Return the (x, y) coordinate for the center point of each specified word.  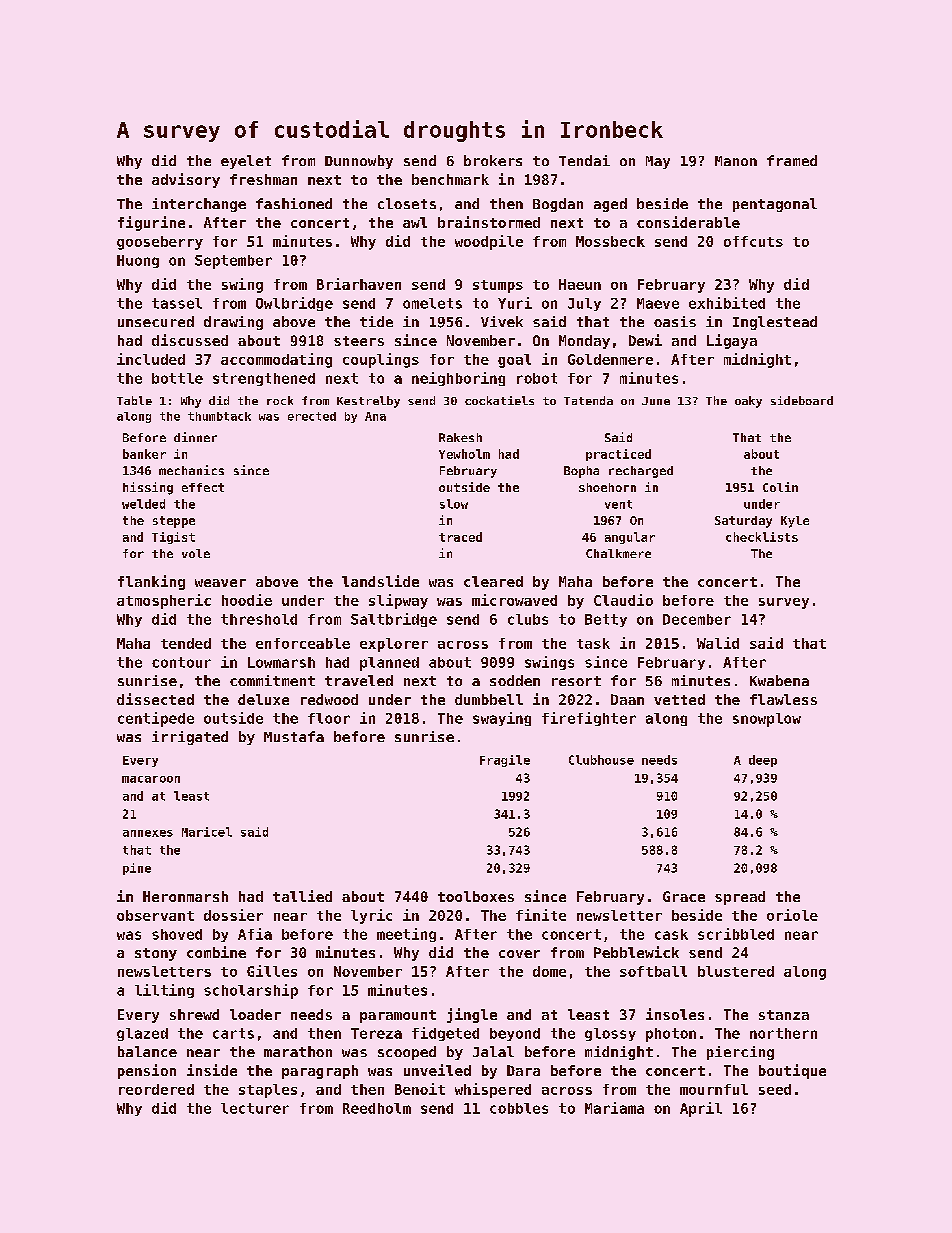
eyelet (246, 162)
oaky (748, 402)
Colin (780, 487)
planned (389, 664)
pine (137, 869)
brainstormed (489, 222)
